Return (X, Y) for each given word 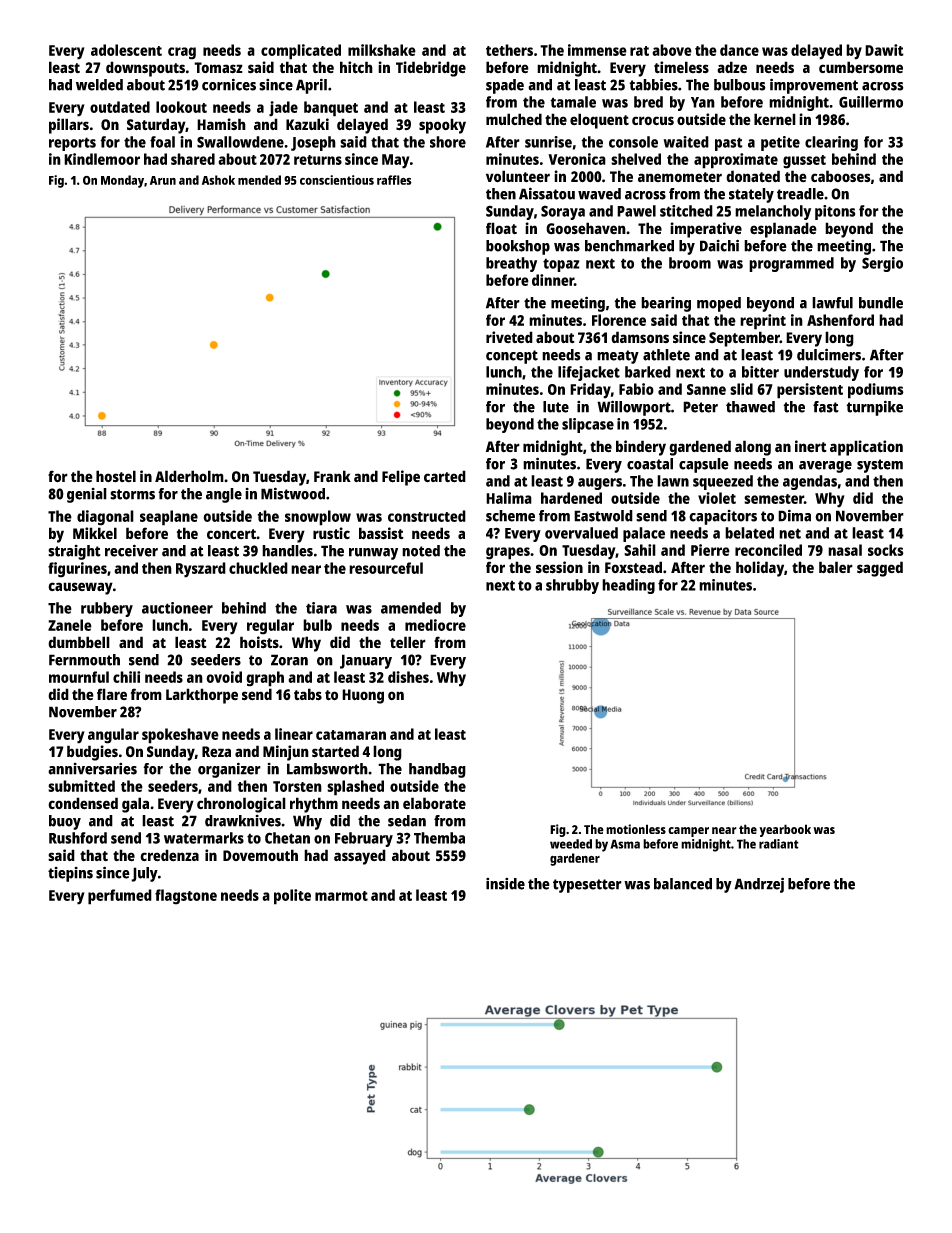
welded (99, 85)
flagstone (186, 897)
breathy (511, 264)
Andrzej (759, 885)
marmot (341, 896)
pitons (835, 212)
